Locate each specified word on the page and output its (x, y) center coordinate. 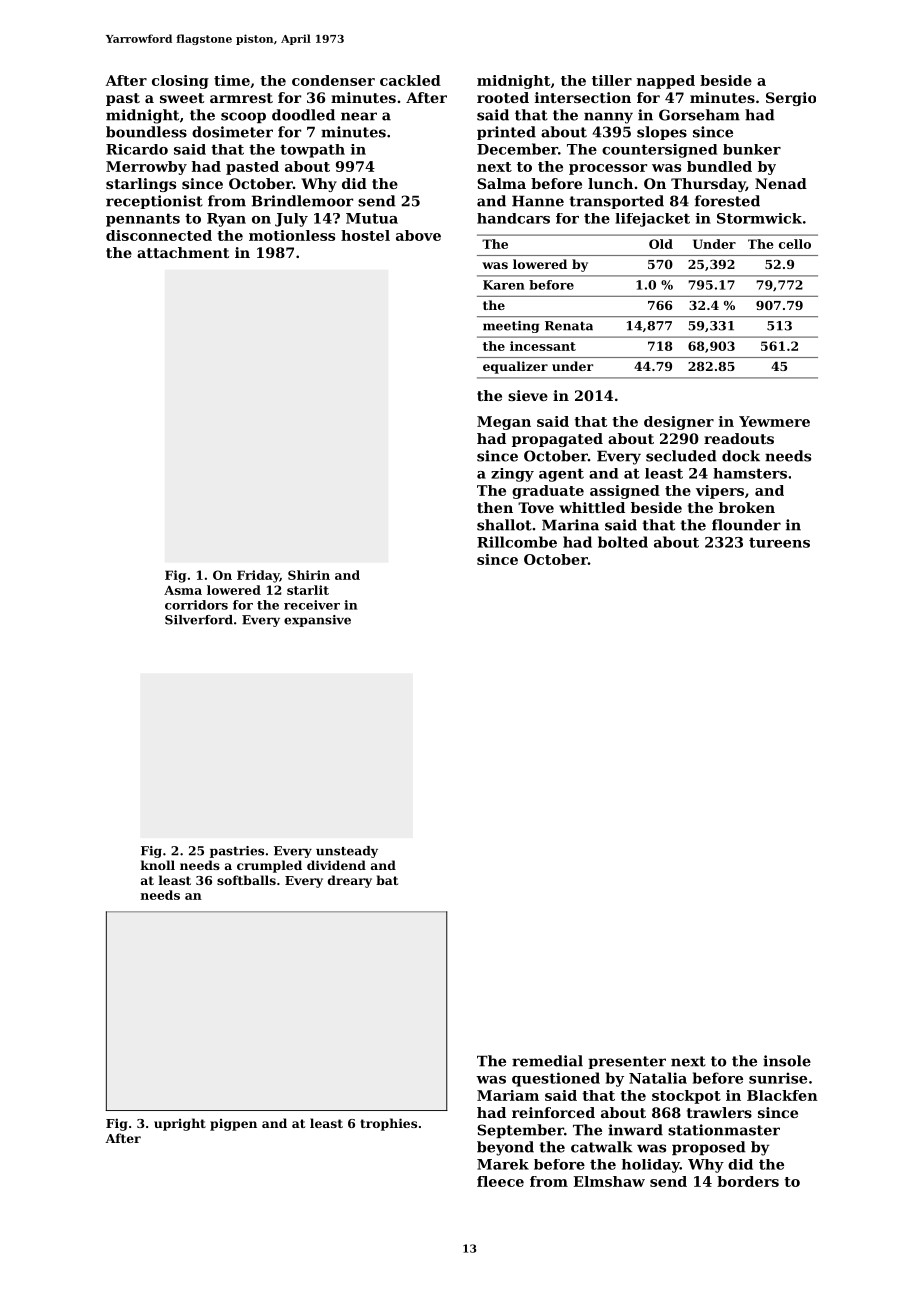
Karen (504, 285)
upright (180, 1124)
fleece (500, 1181)
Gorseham (699, 115)
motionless (292, 235)
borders (748, 1181)
